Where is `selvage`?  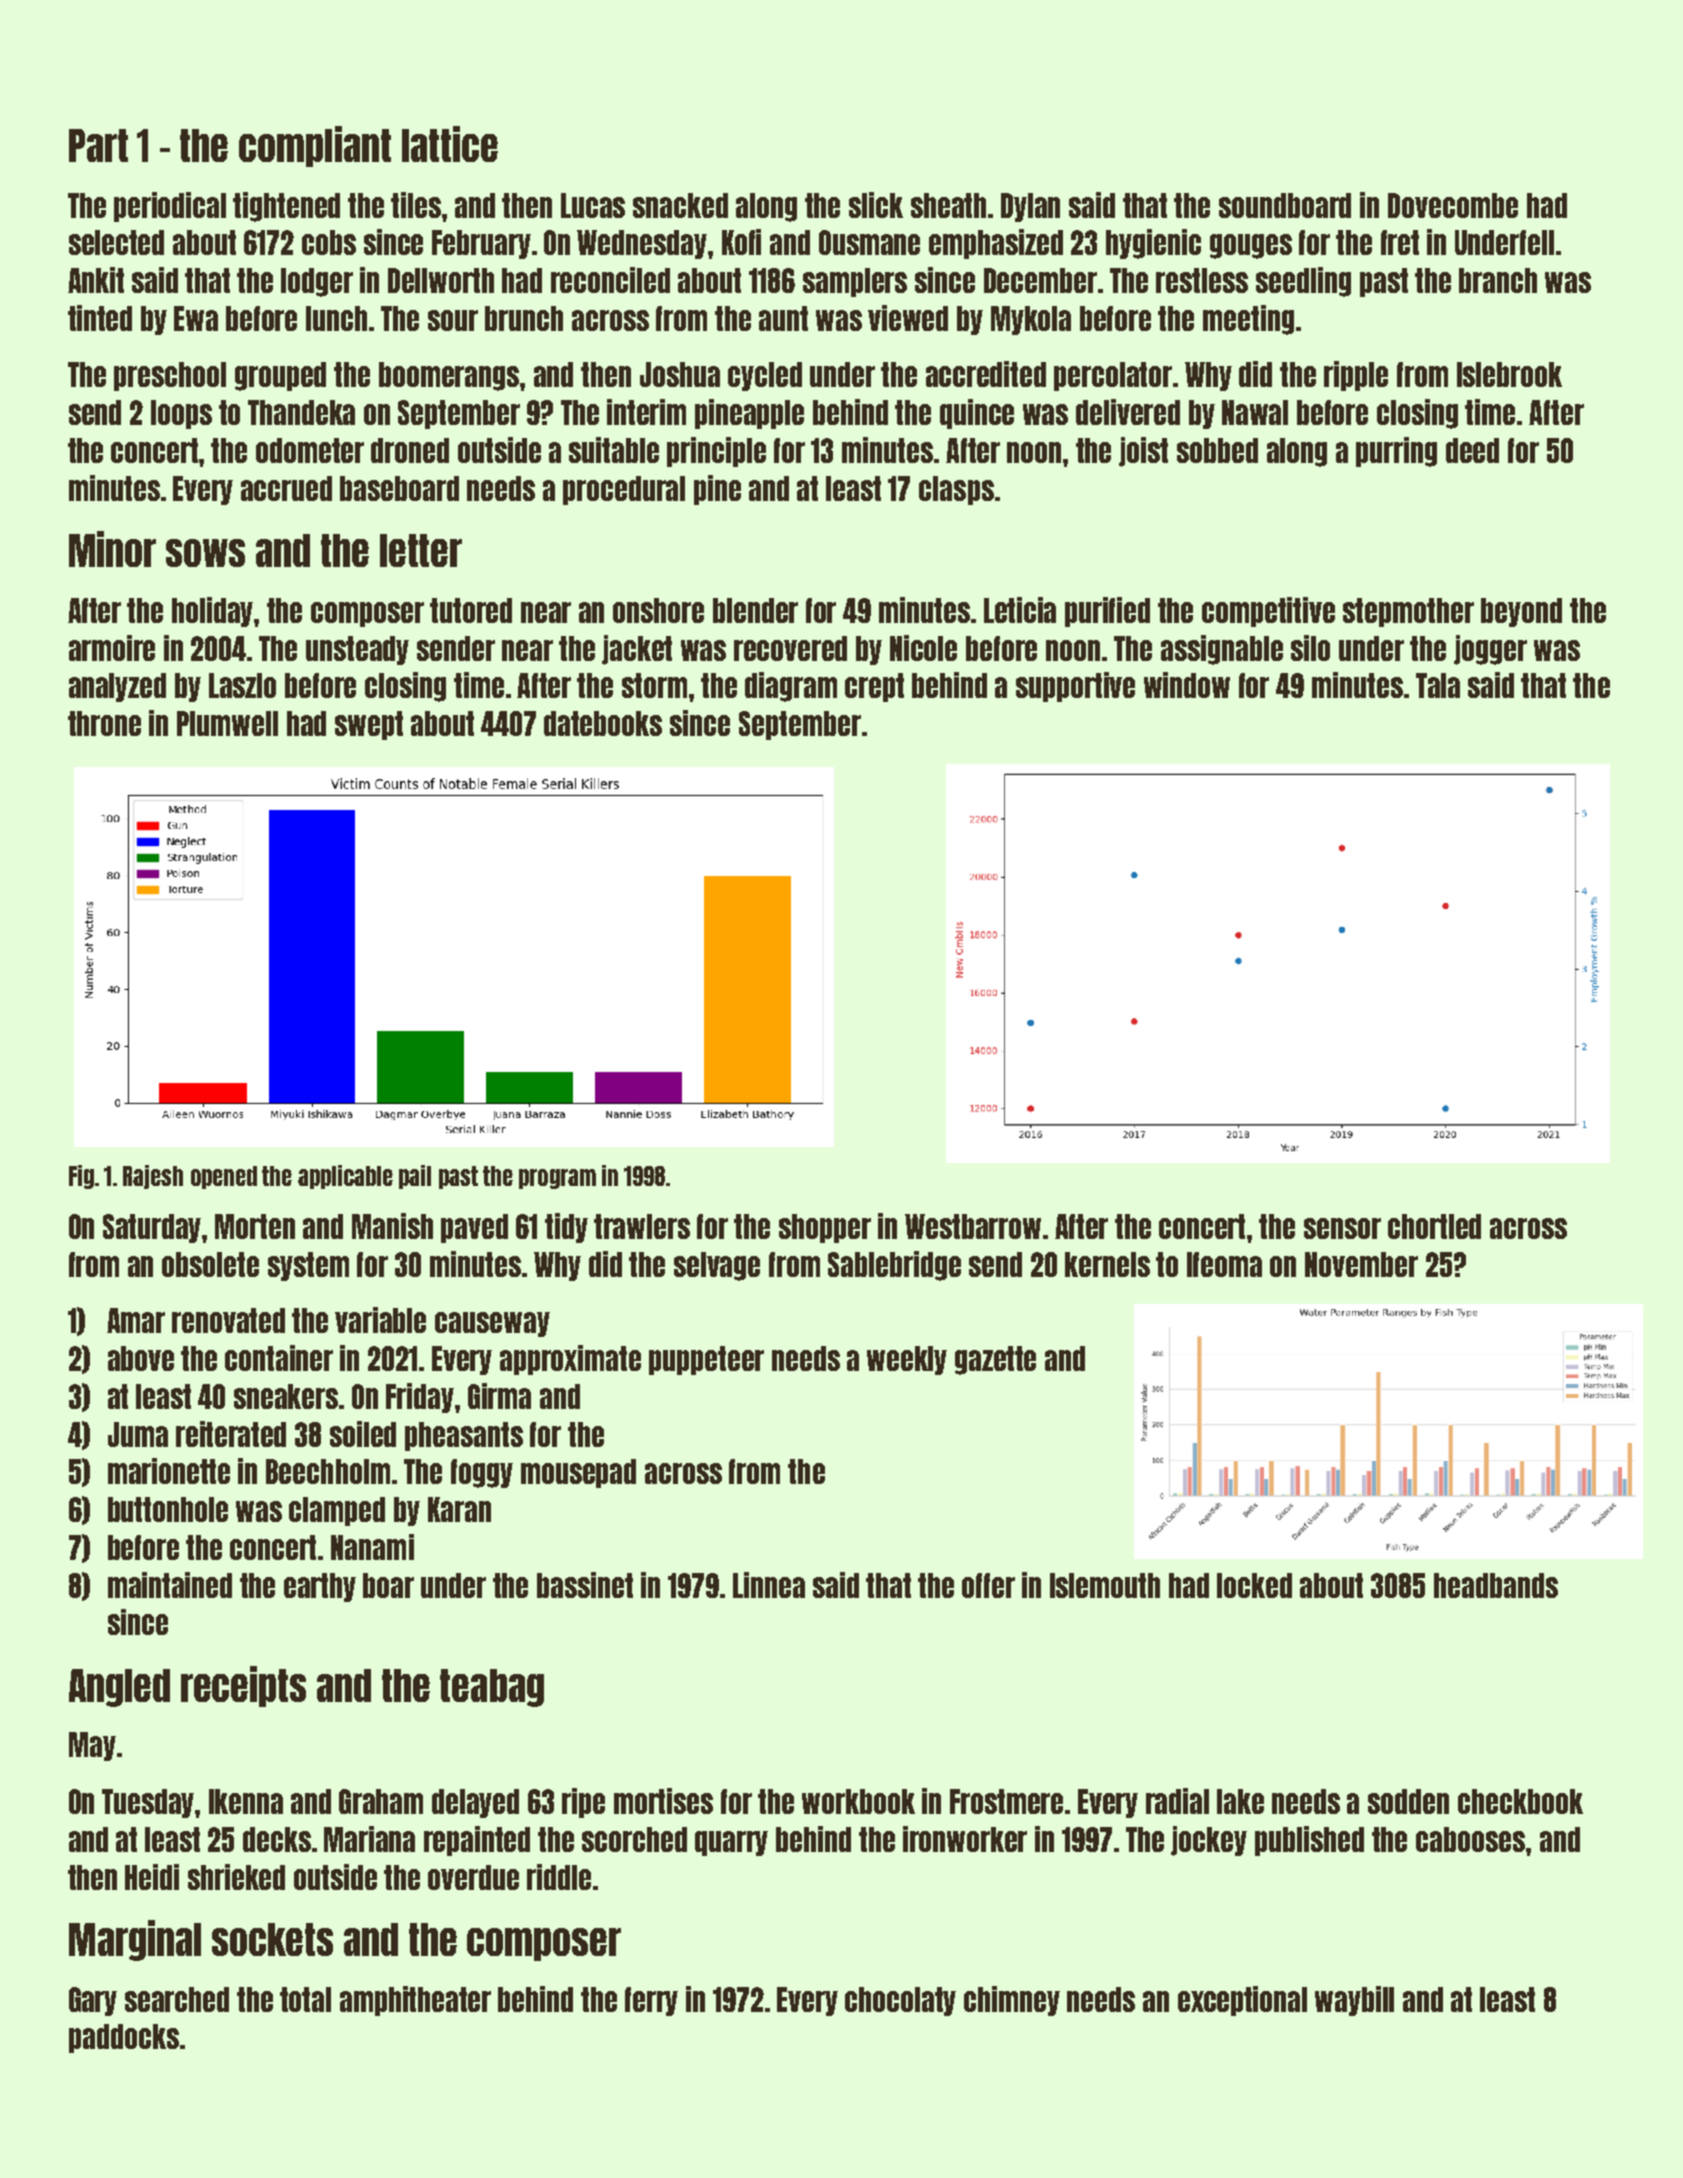 selvage is located at coordinates (717, 1266).
